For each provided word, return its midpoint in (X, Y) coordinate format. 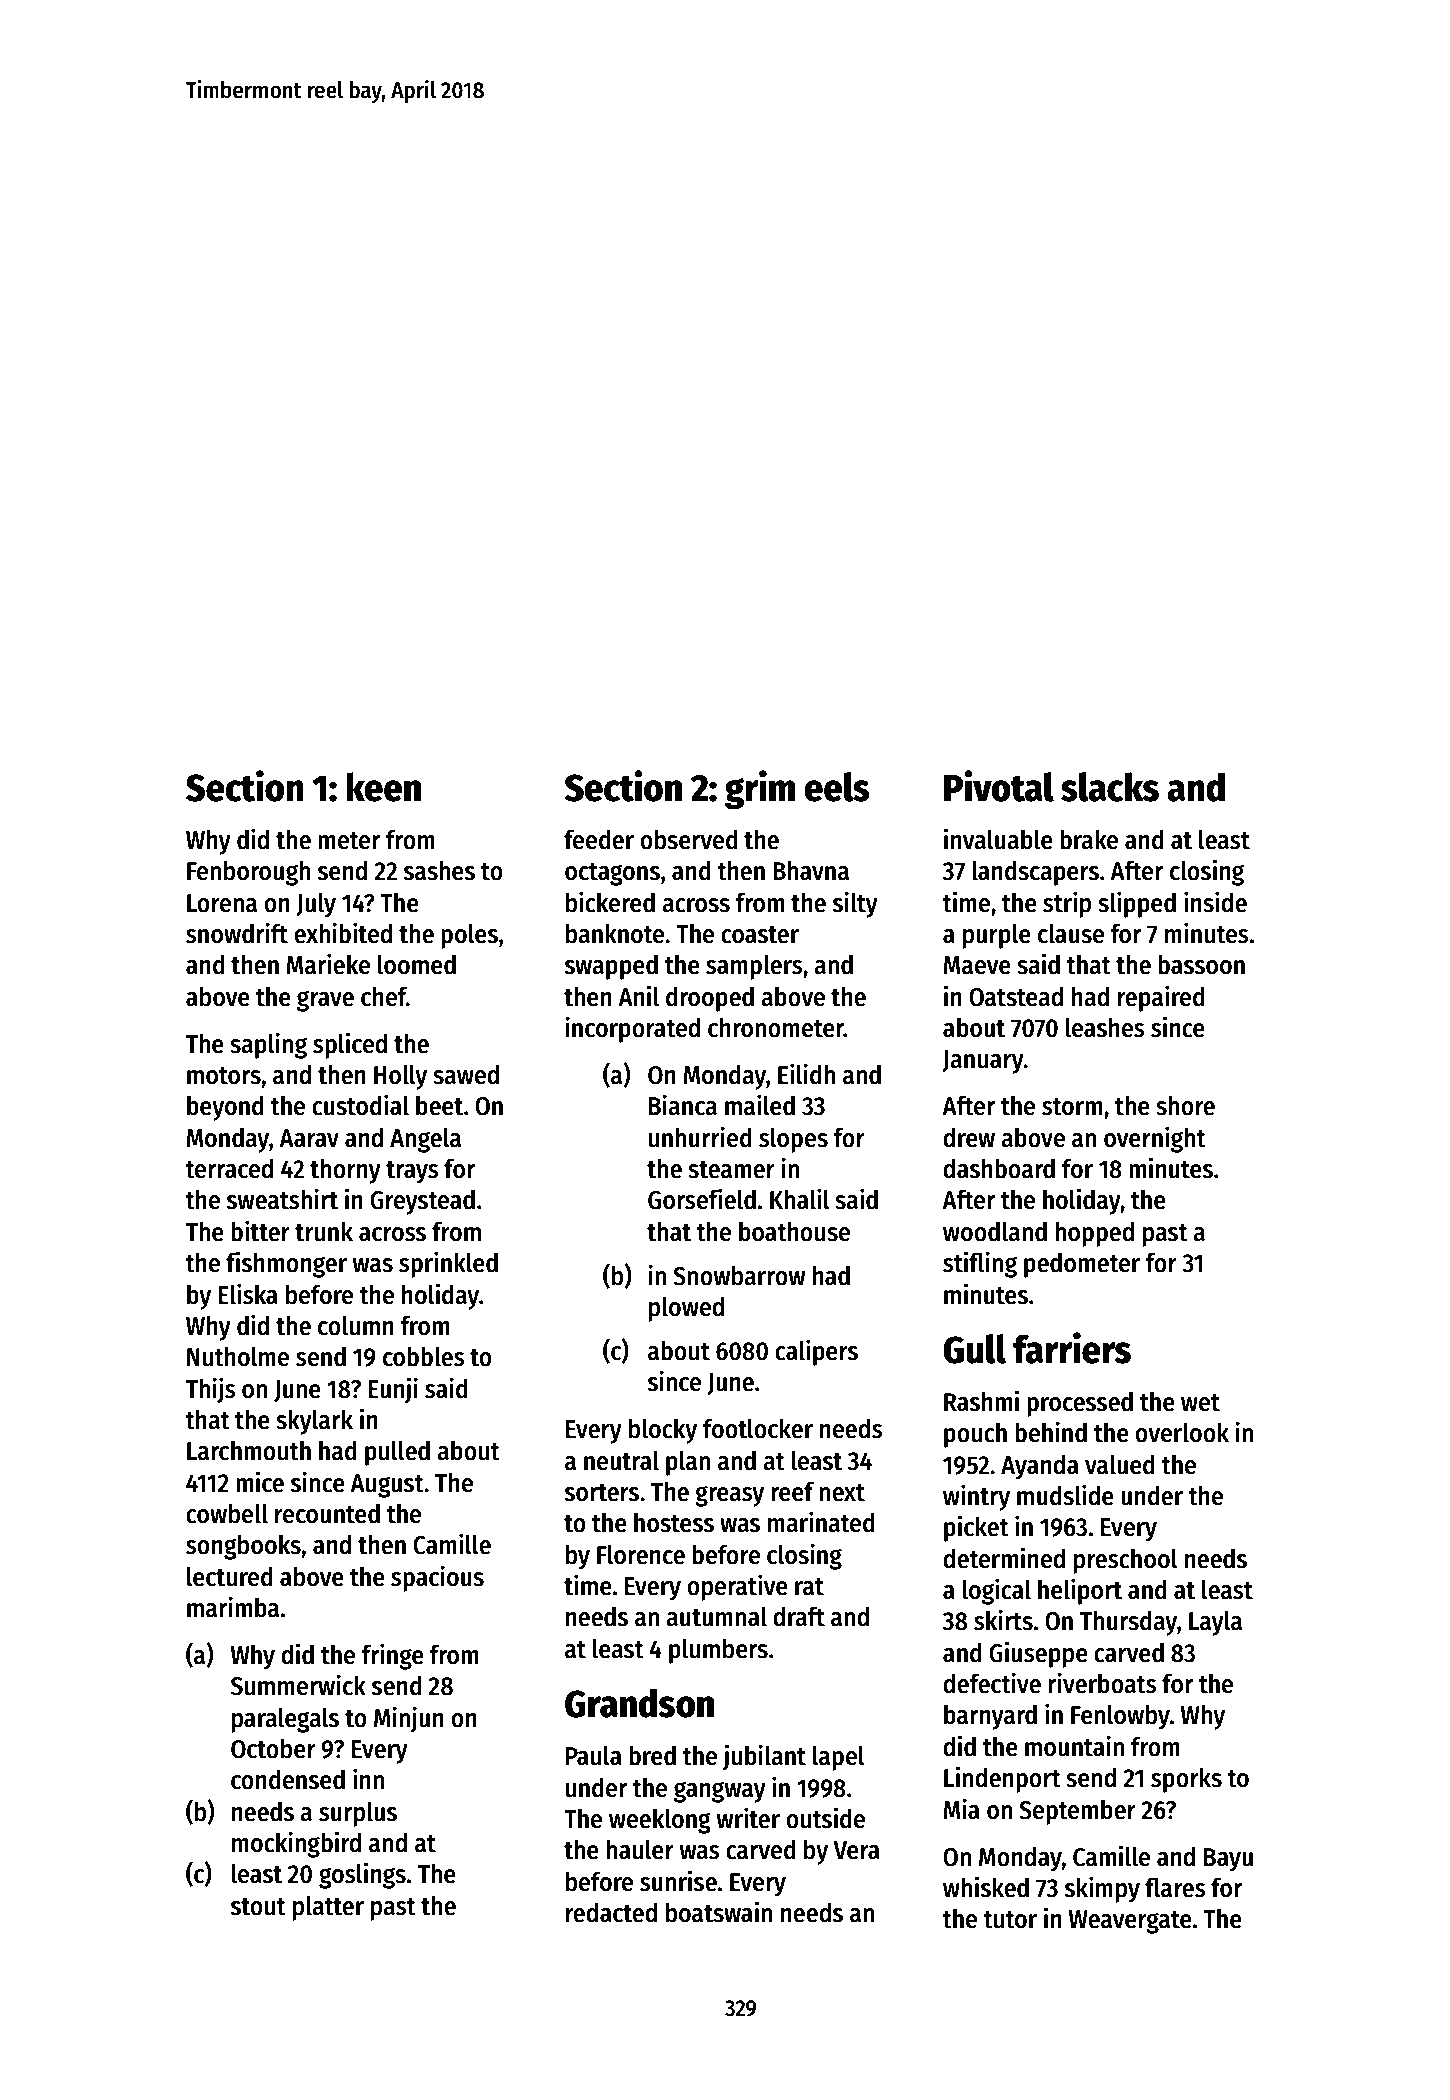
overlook (1182, 1432)
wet (1200, 1403)
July (316, 905)
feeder (599, 839)
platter (328, 1908)
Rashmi (981, 1401)
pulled (397, 1453)
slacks (1110, 787)
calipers (816, 1352)
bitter (260, 1231)
